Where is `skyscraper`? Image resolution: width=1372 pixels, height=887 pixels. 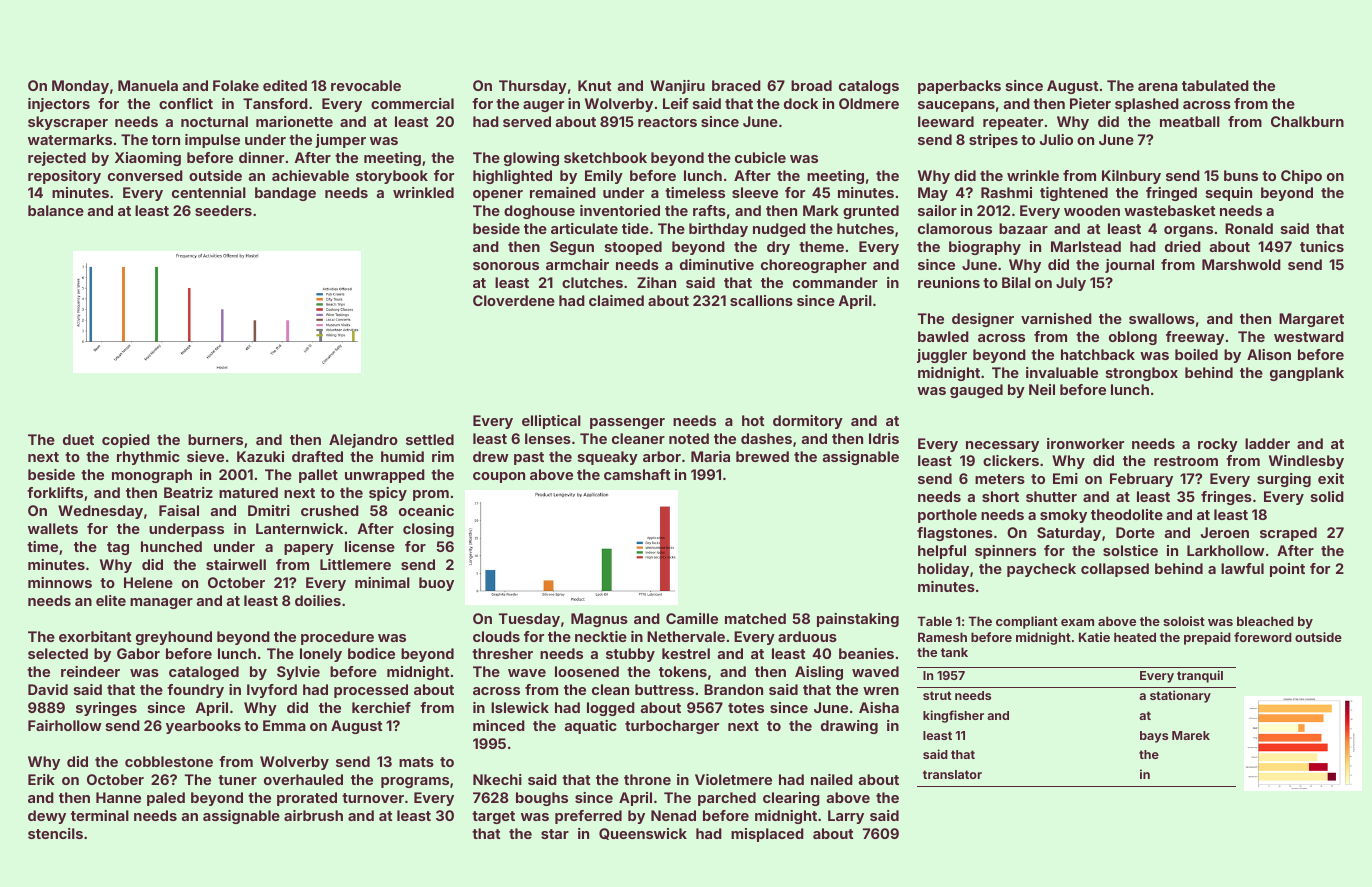
skyscraper is located at coordinates (68, 123).
